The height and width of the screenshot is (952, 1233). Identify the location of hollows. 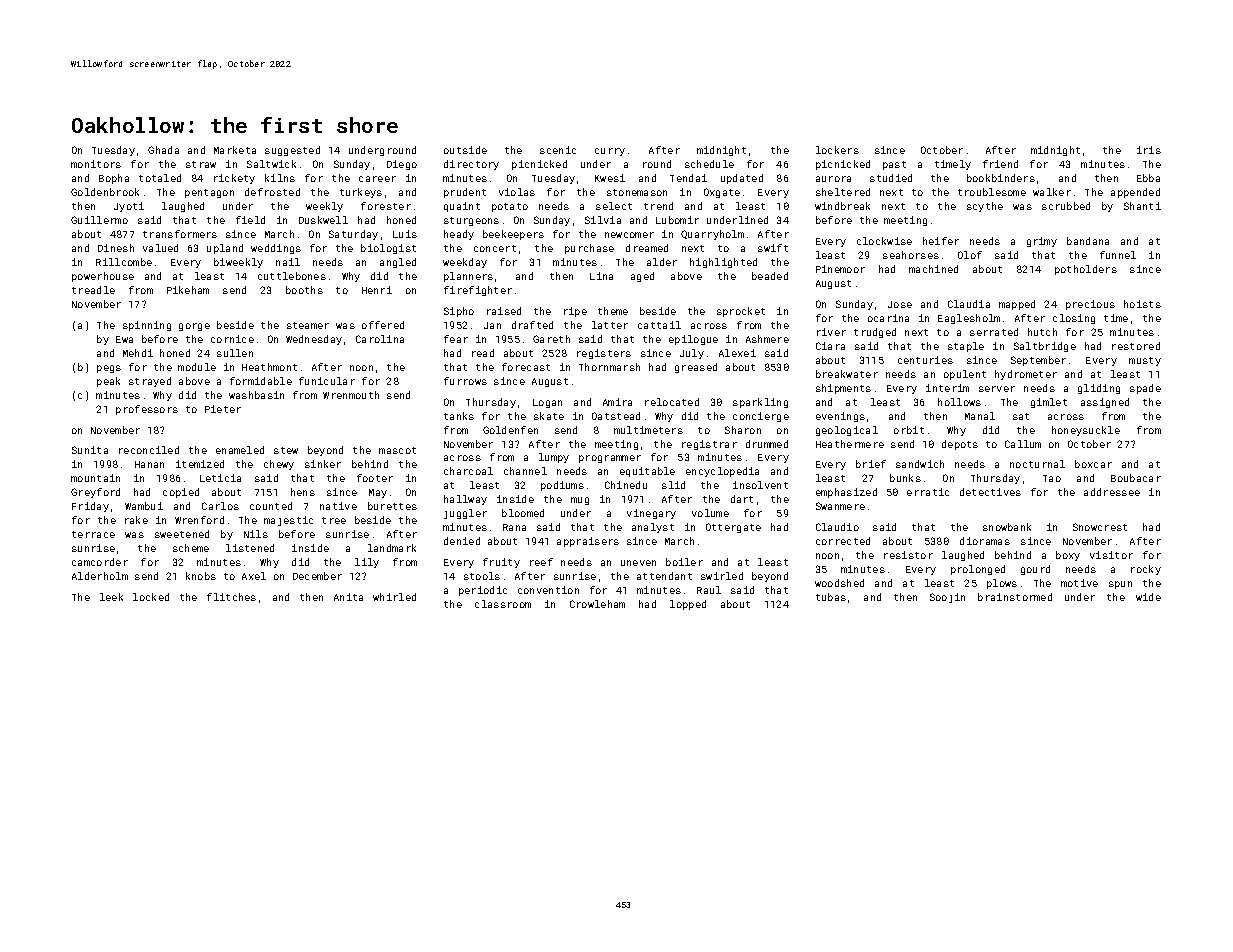
(959, 402).
